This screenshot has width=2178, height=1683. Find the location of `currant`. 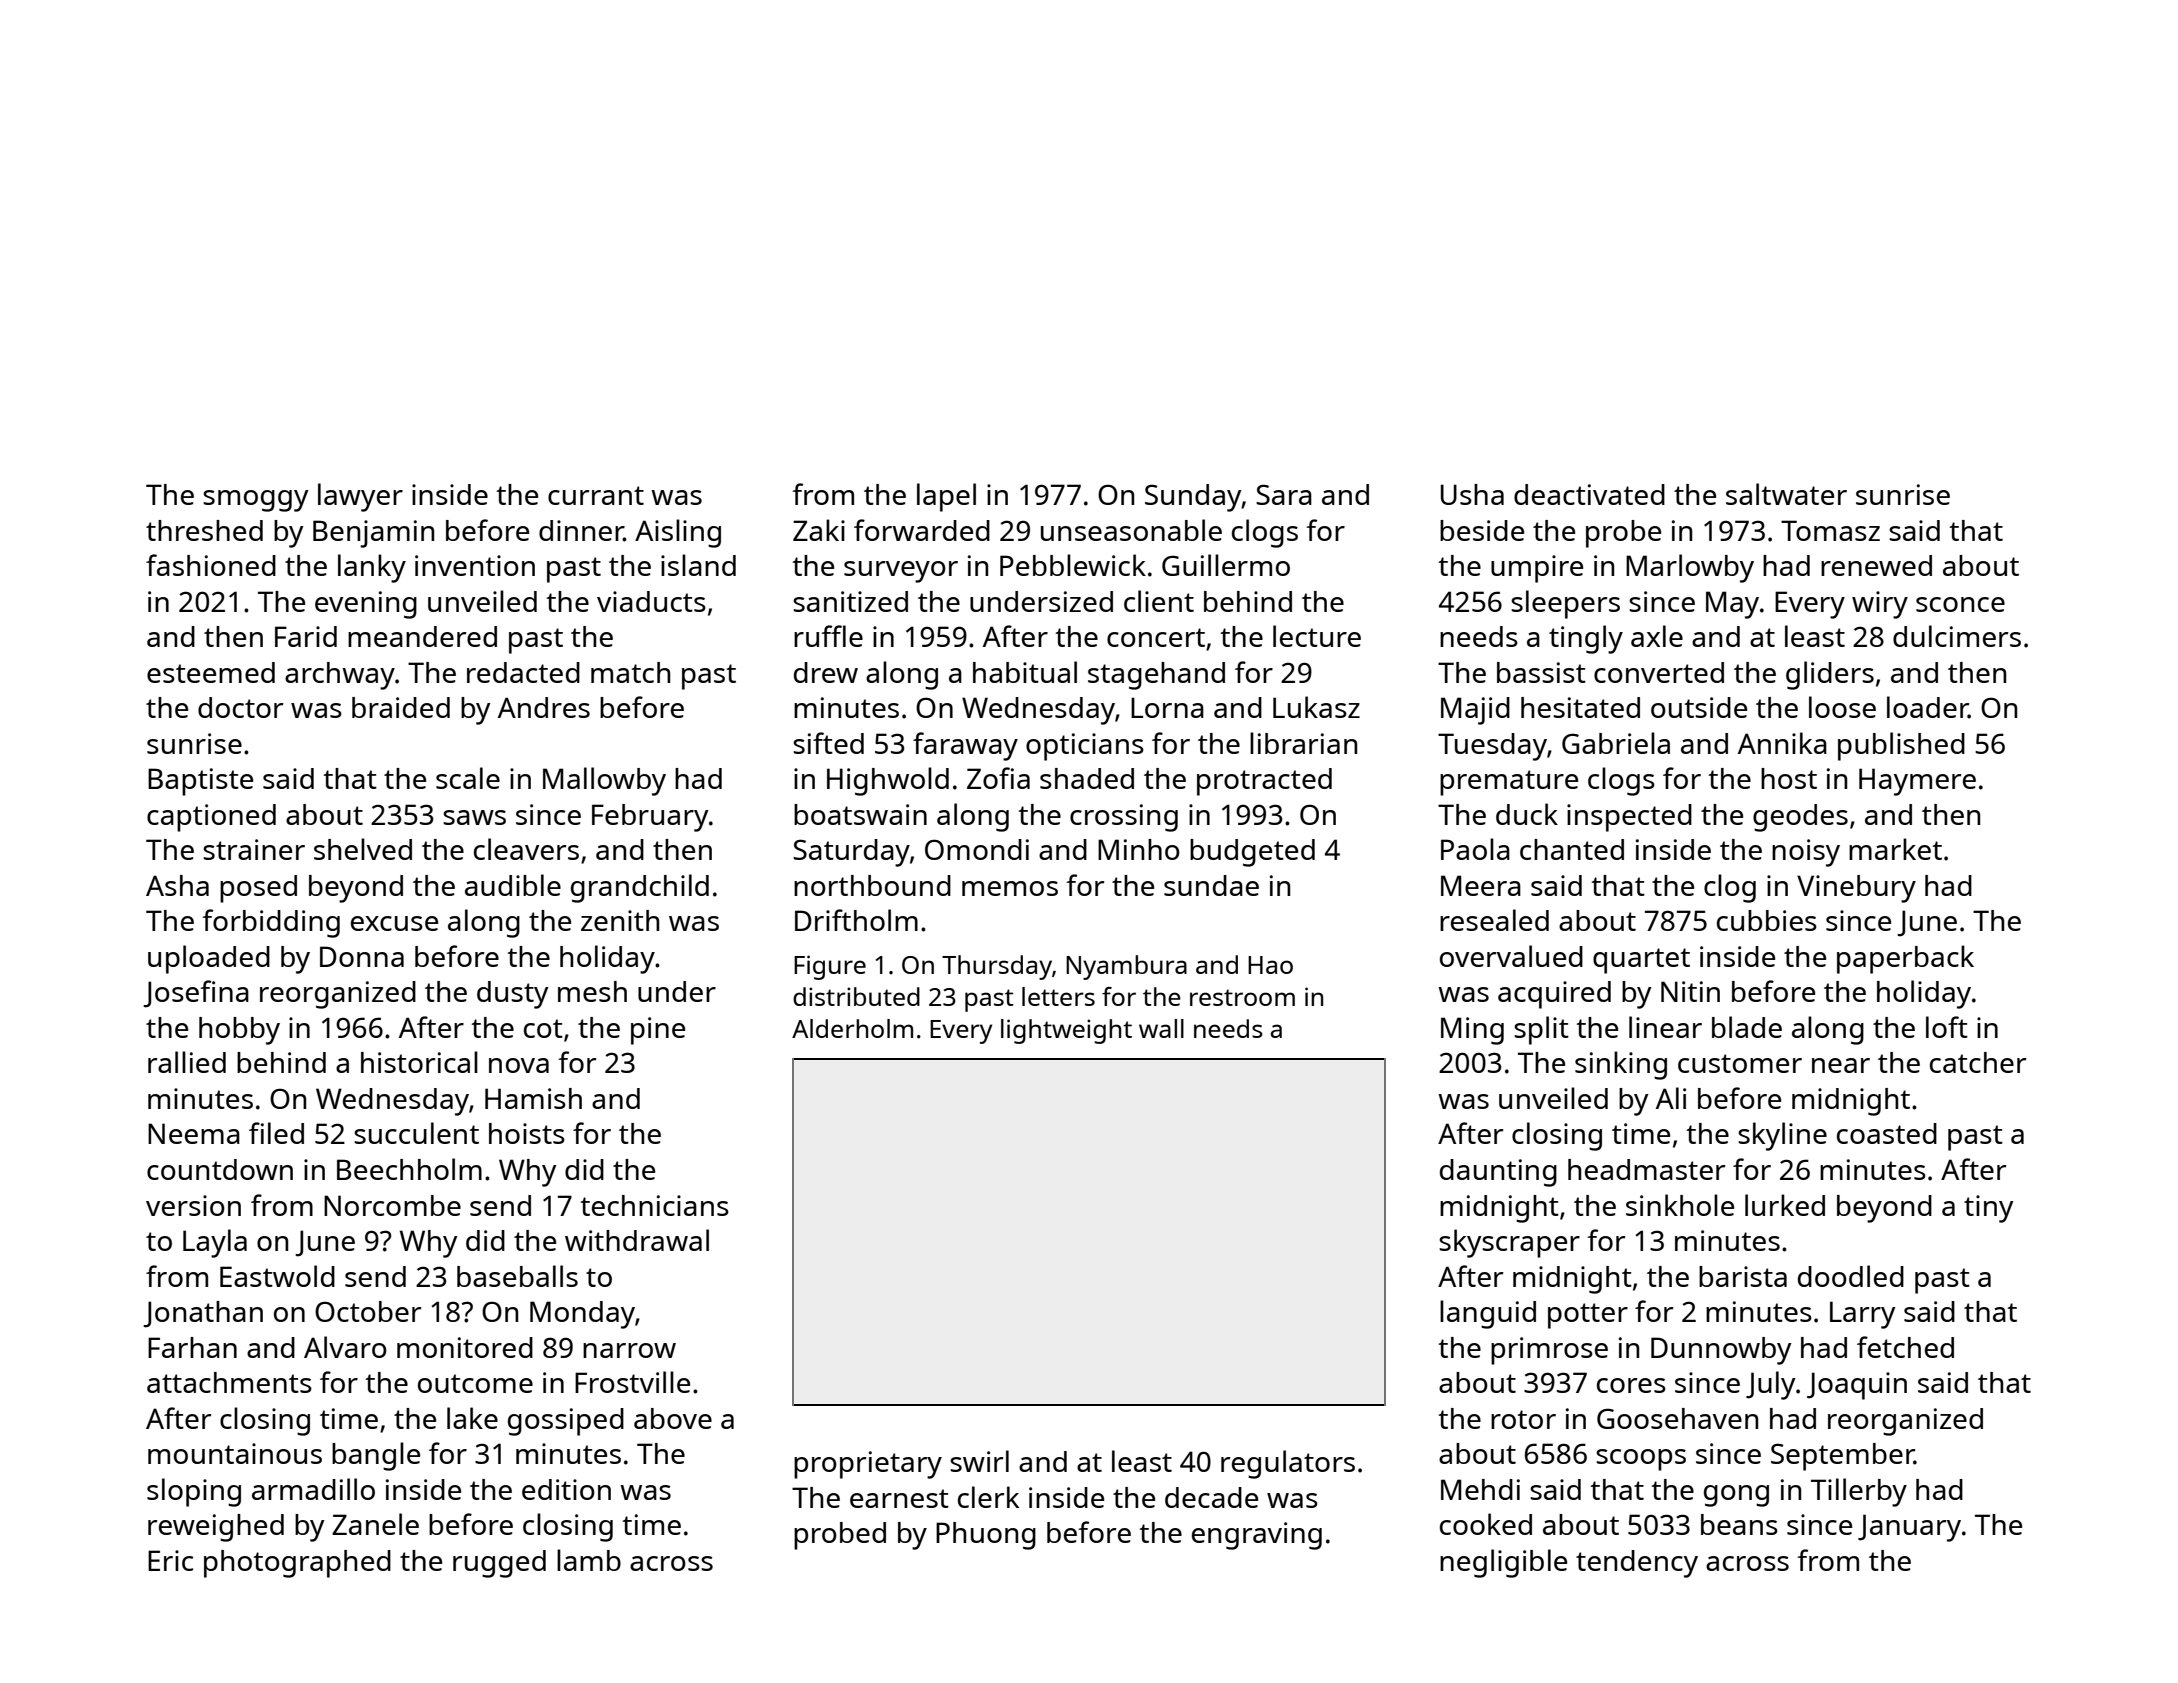

currant is located at coordinates (596, 495).
